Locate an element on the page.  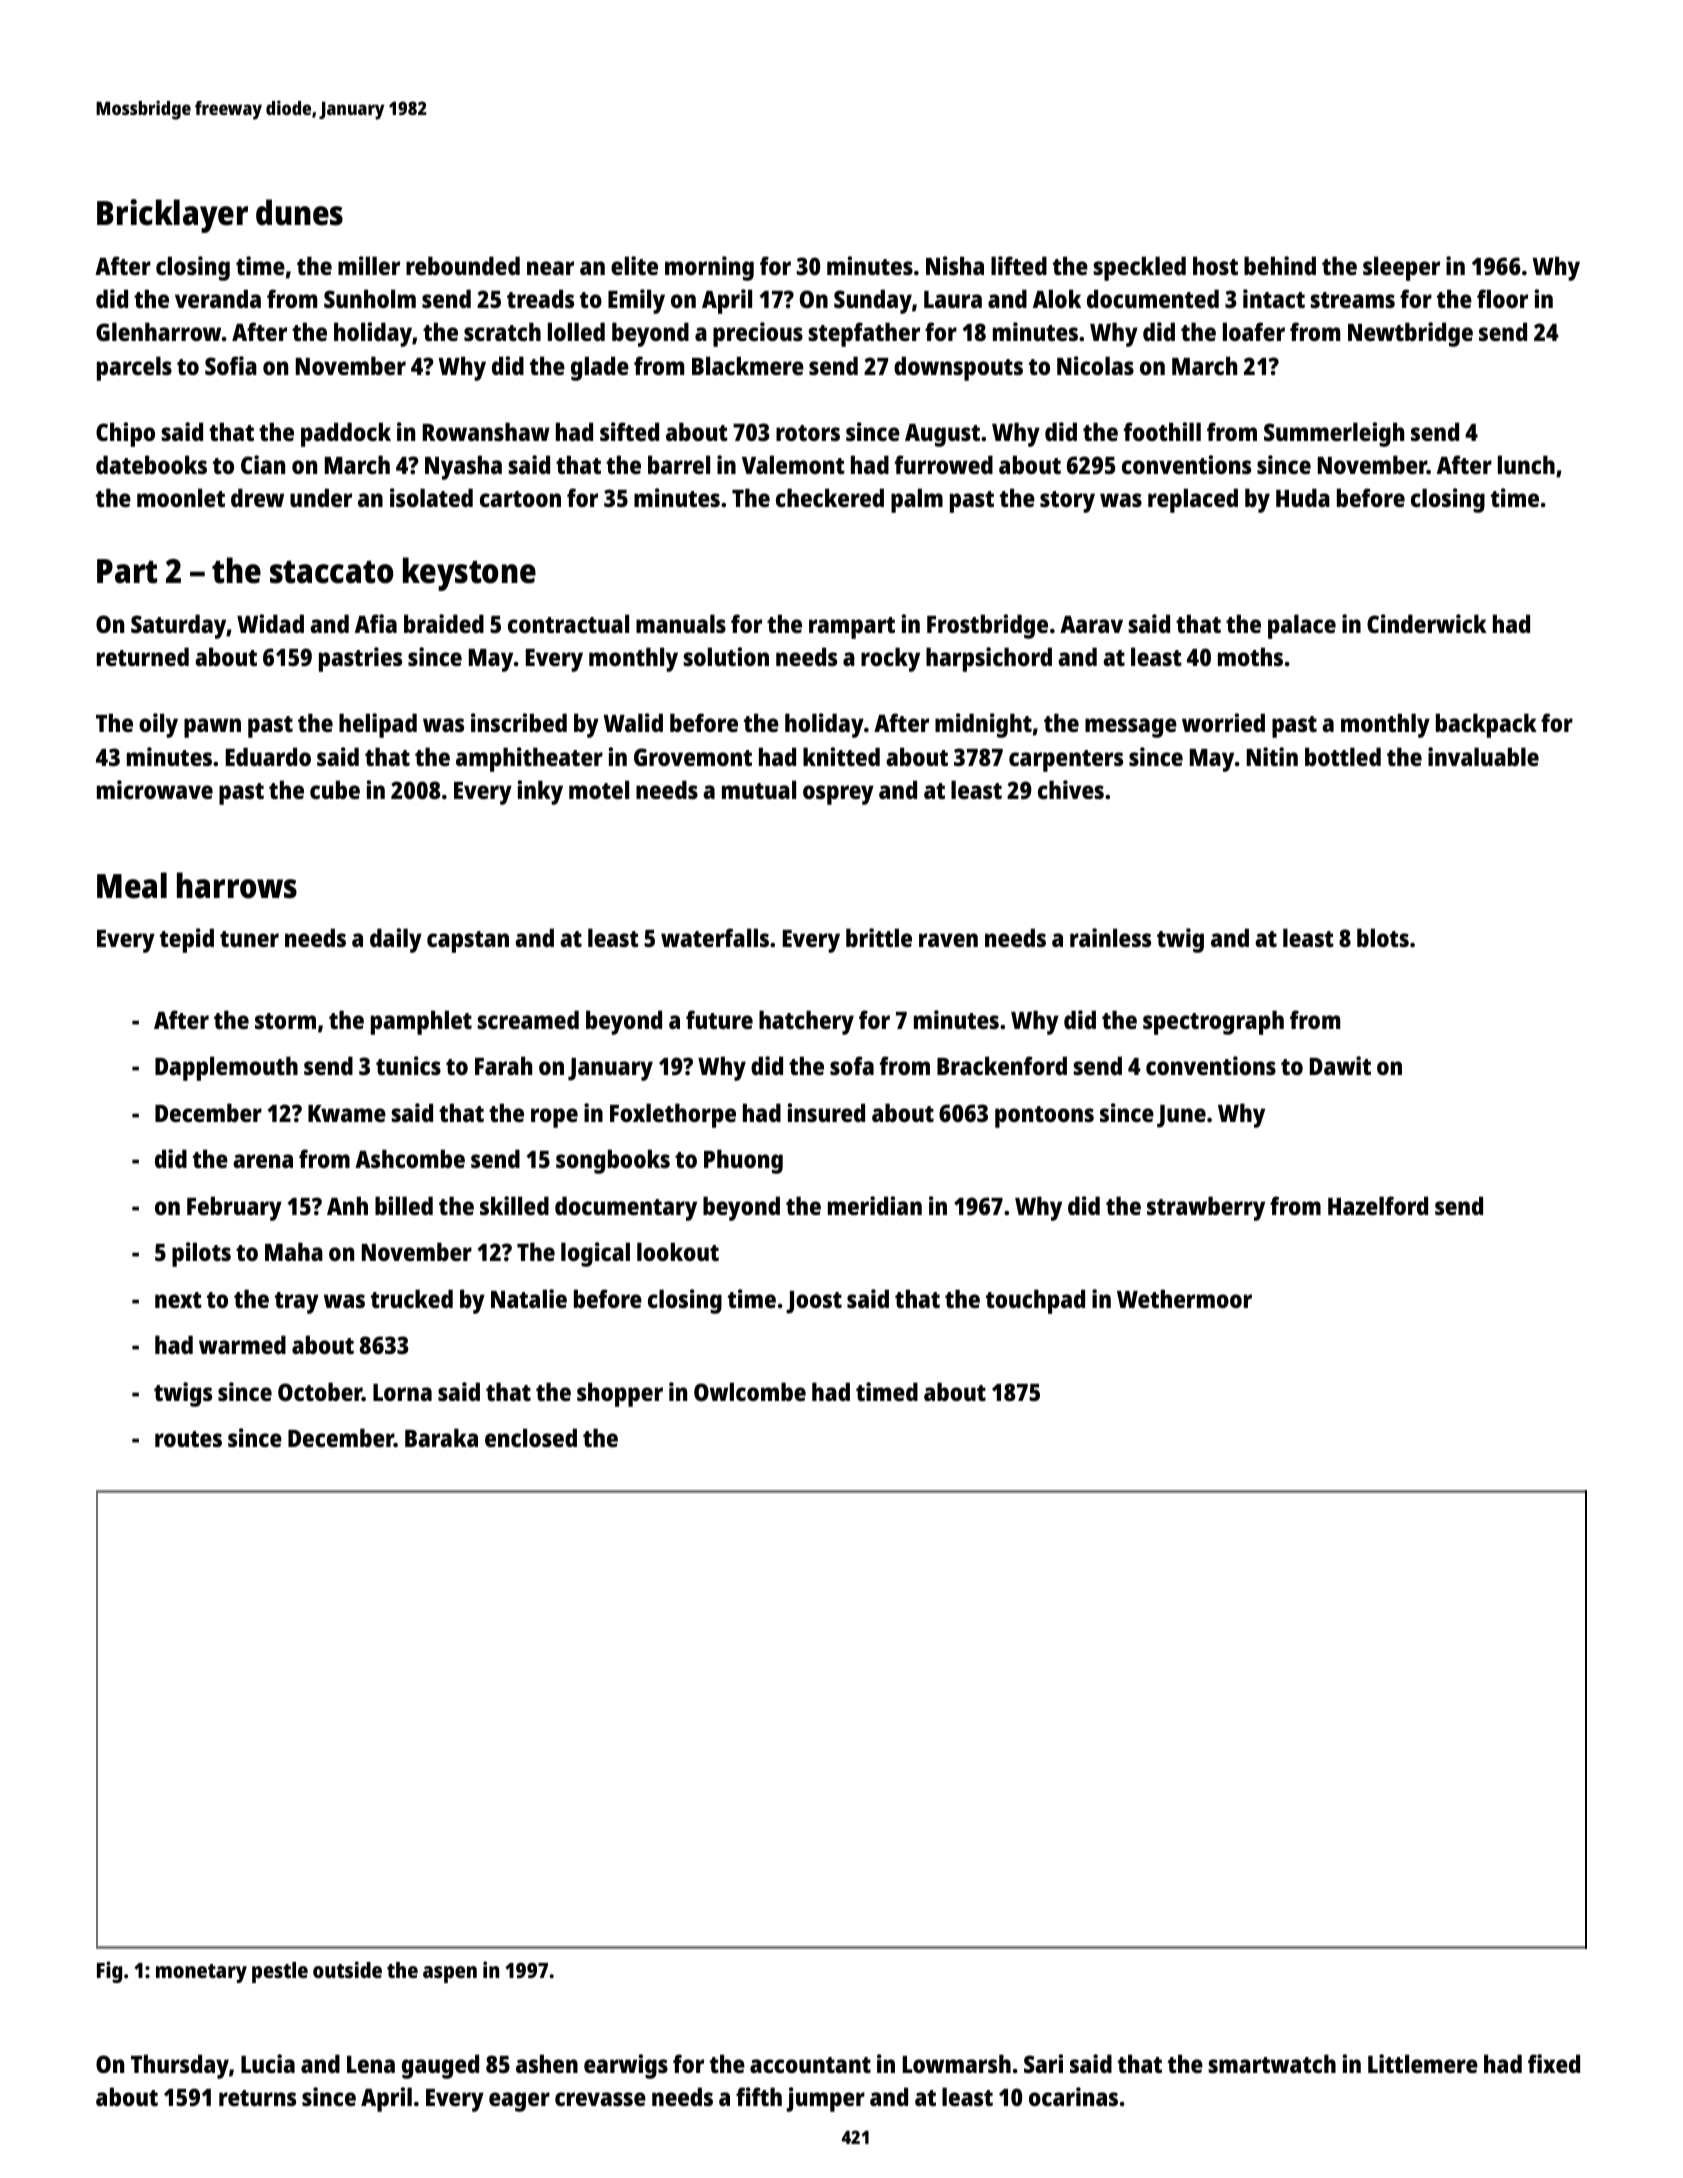
Bricklayer is located at coordinates (172, 216).
